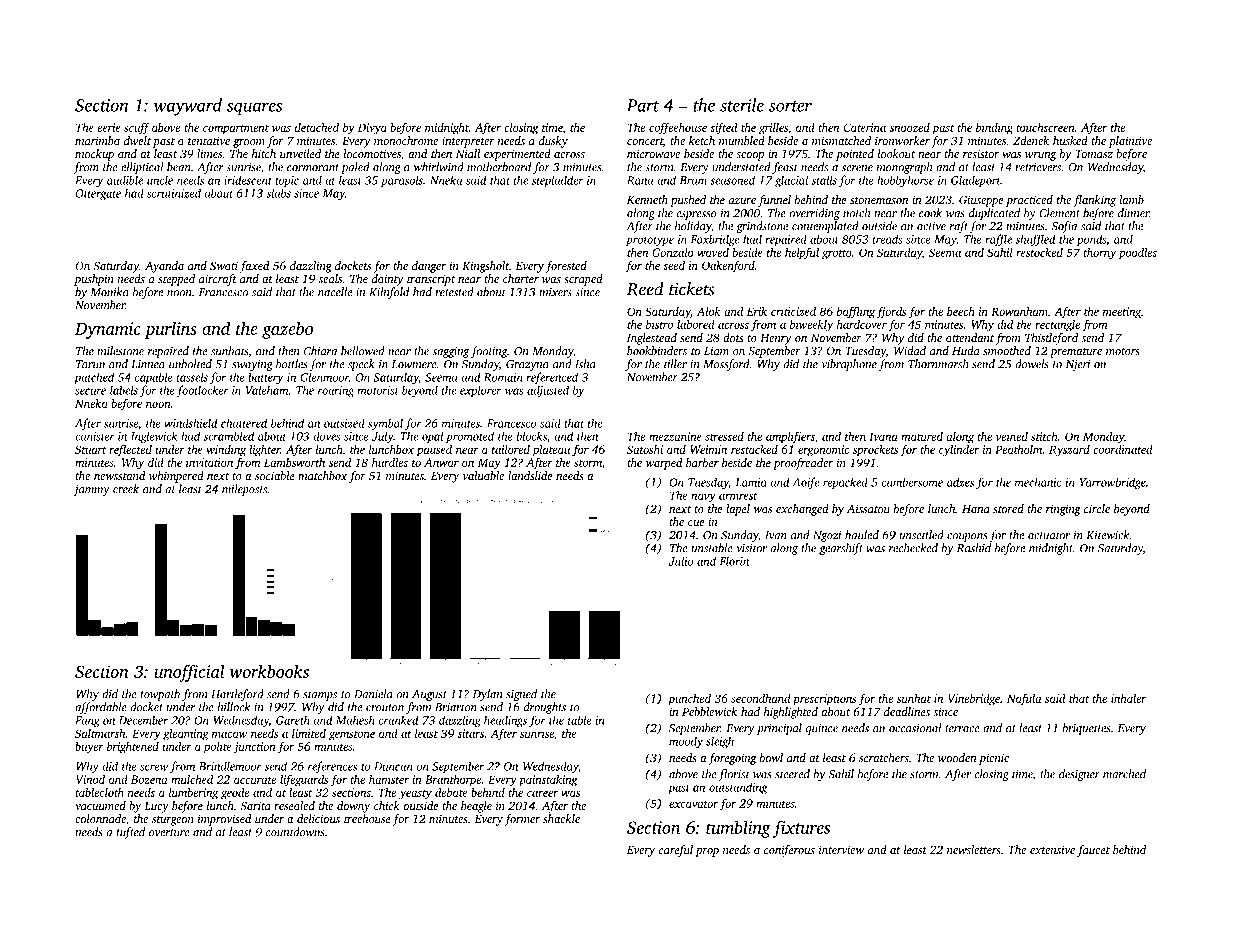  Describe the element at coordinates (1045, 127) in the screenshot. I see `touchscreen` at that location.
